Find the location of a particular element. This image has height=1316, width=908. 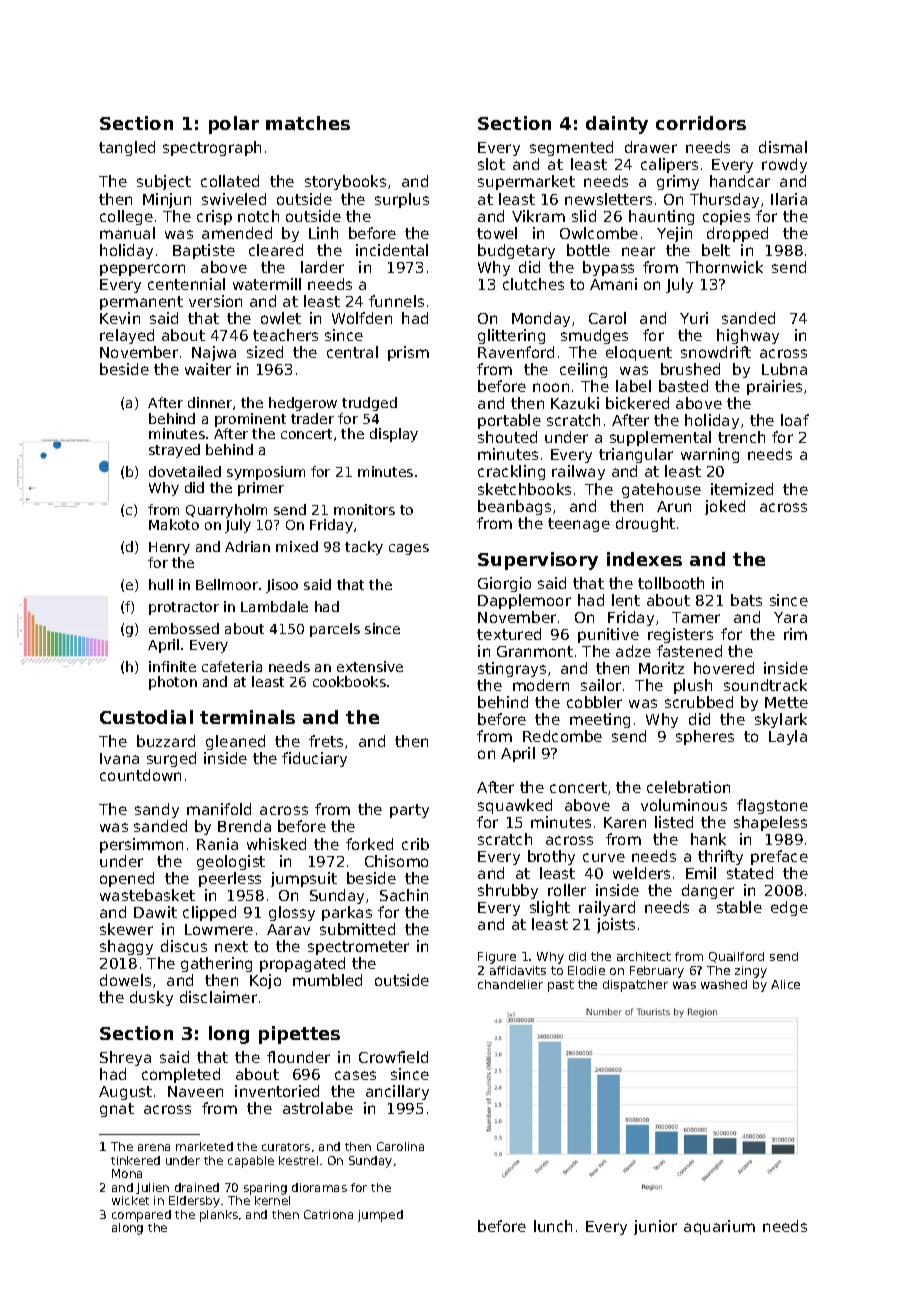

trench is located at coordinates (741, 437).
